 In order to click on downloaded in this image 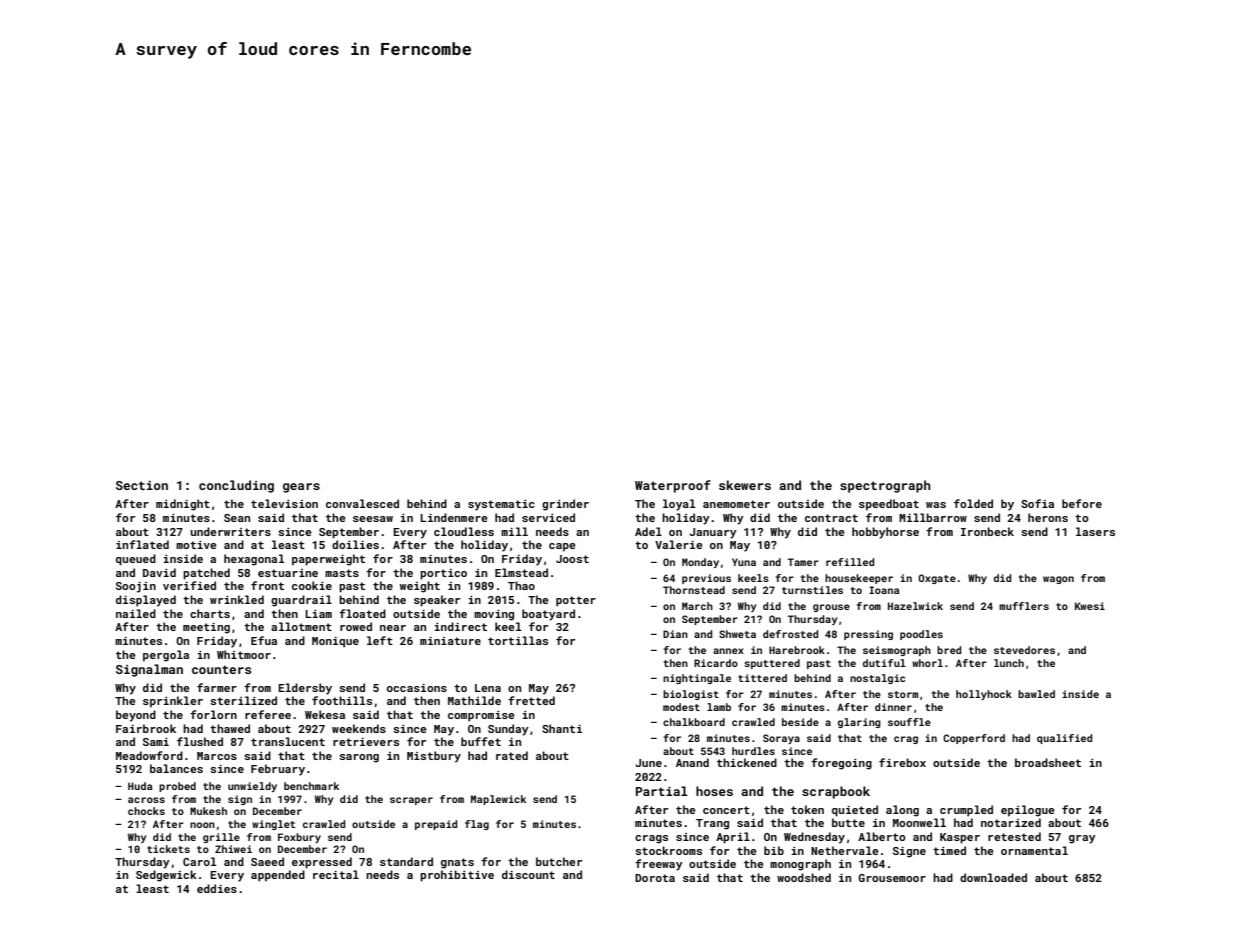, I will do `click(993, 877)`.
